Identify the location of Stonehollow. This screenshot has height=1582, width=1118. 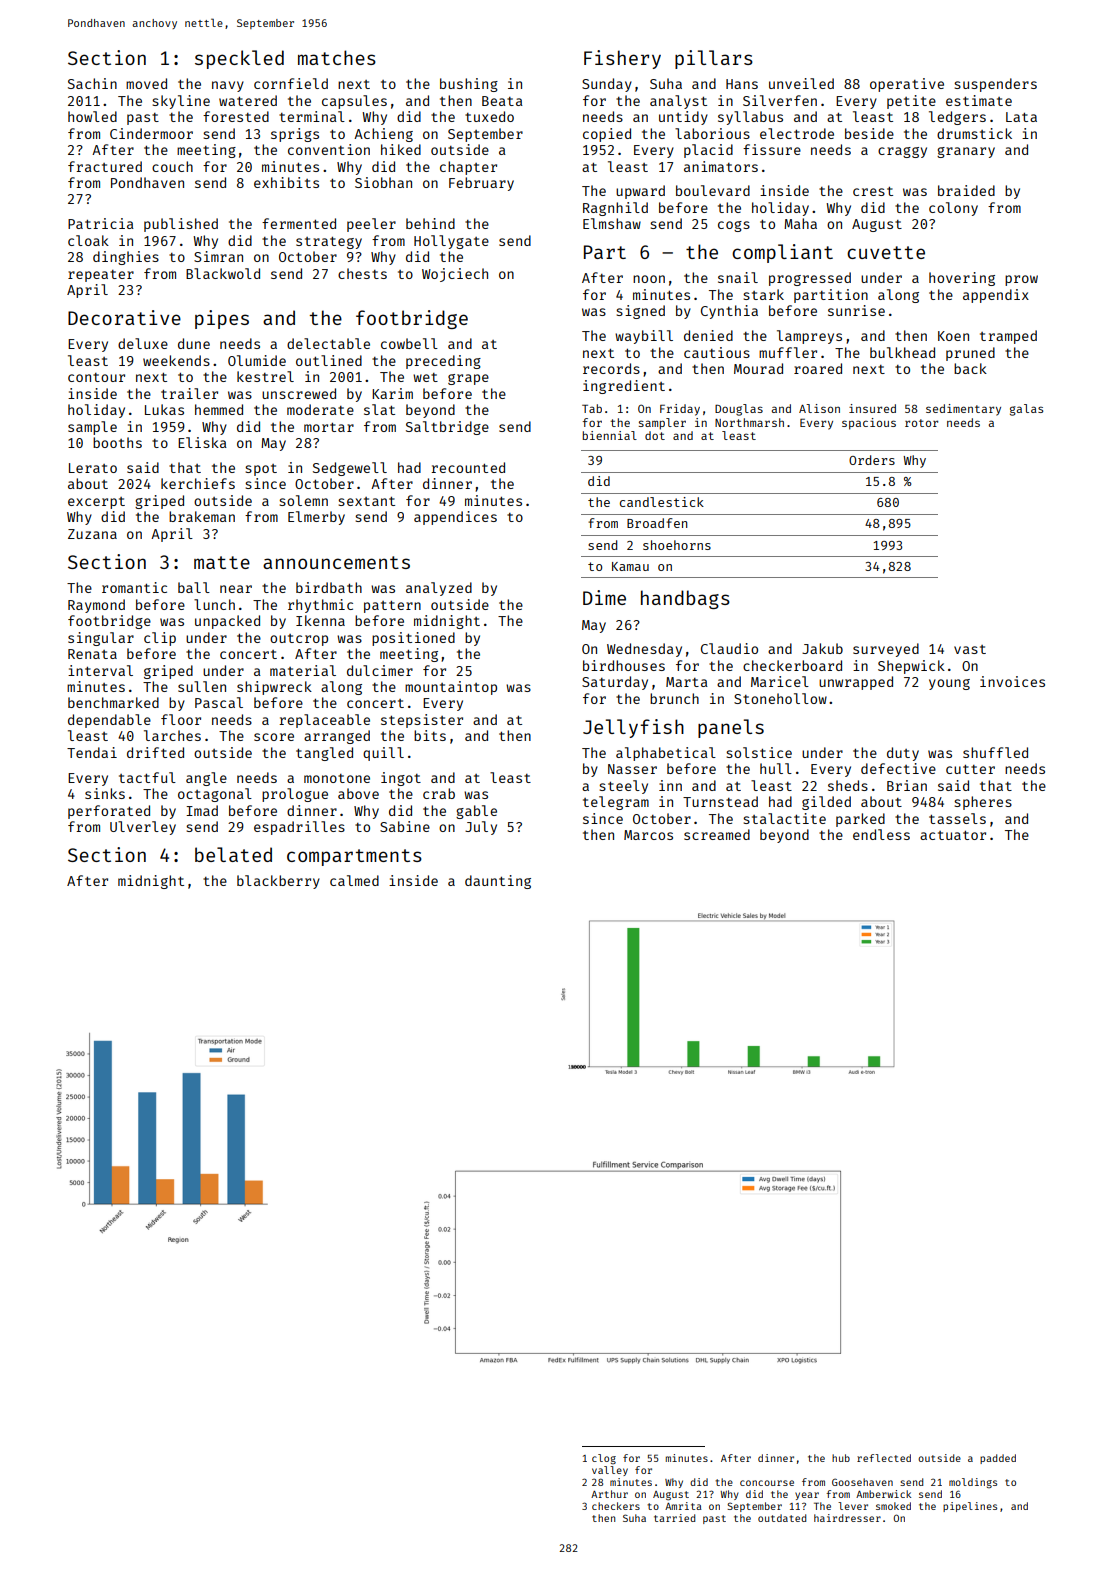
(780, 698).
